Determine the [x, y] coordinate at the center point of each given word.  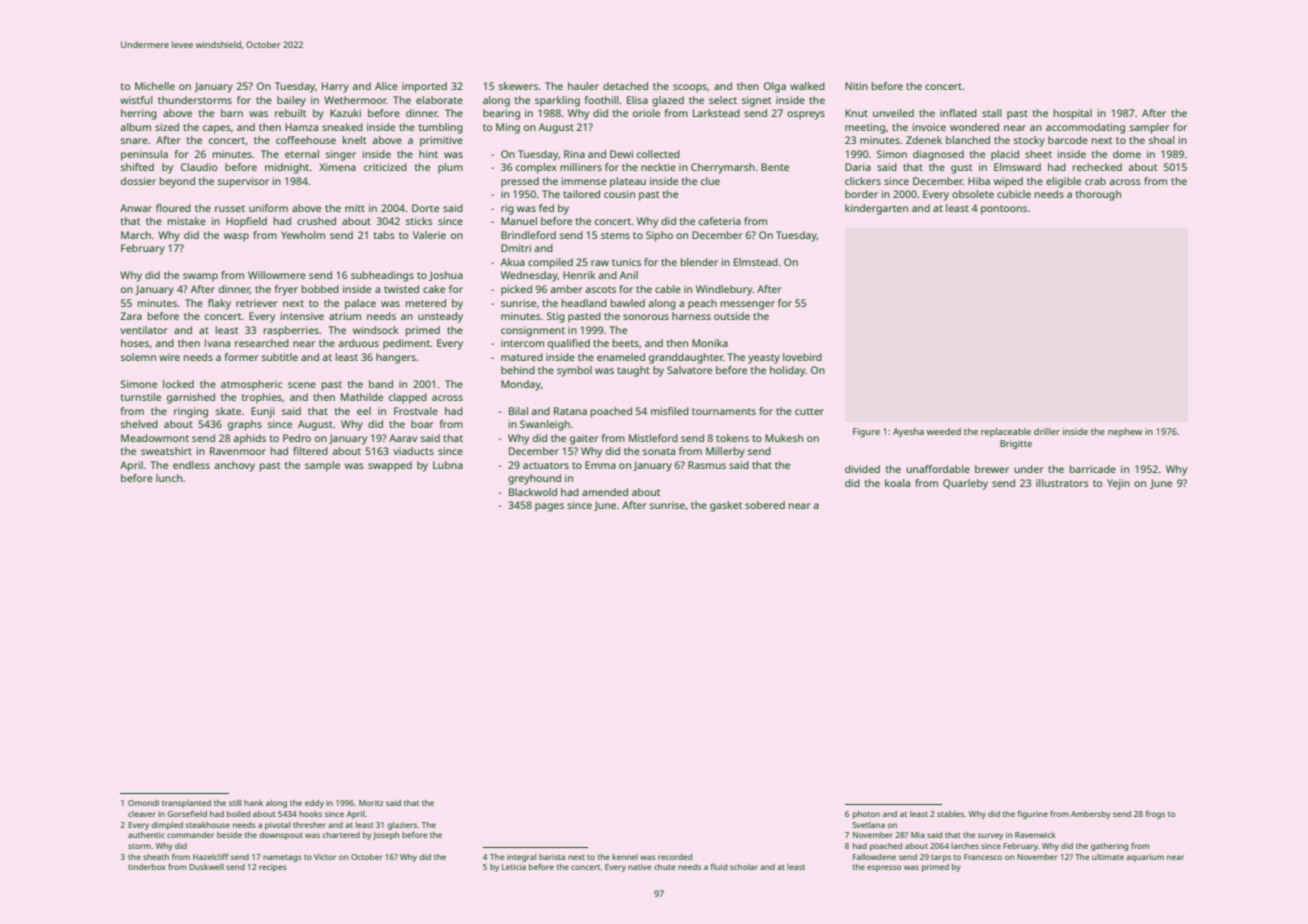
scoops [690, 88]
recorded [675, 857]
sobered [765, 505]
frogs [1155, 814]
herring [139, 114]
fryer [286, 290]
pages [549, 507]
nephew [1125, 432]
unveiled [893, 113]
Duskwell [206, 867]
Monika [710, 343]
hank [253, 803]
